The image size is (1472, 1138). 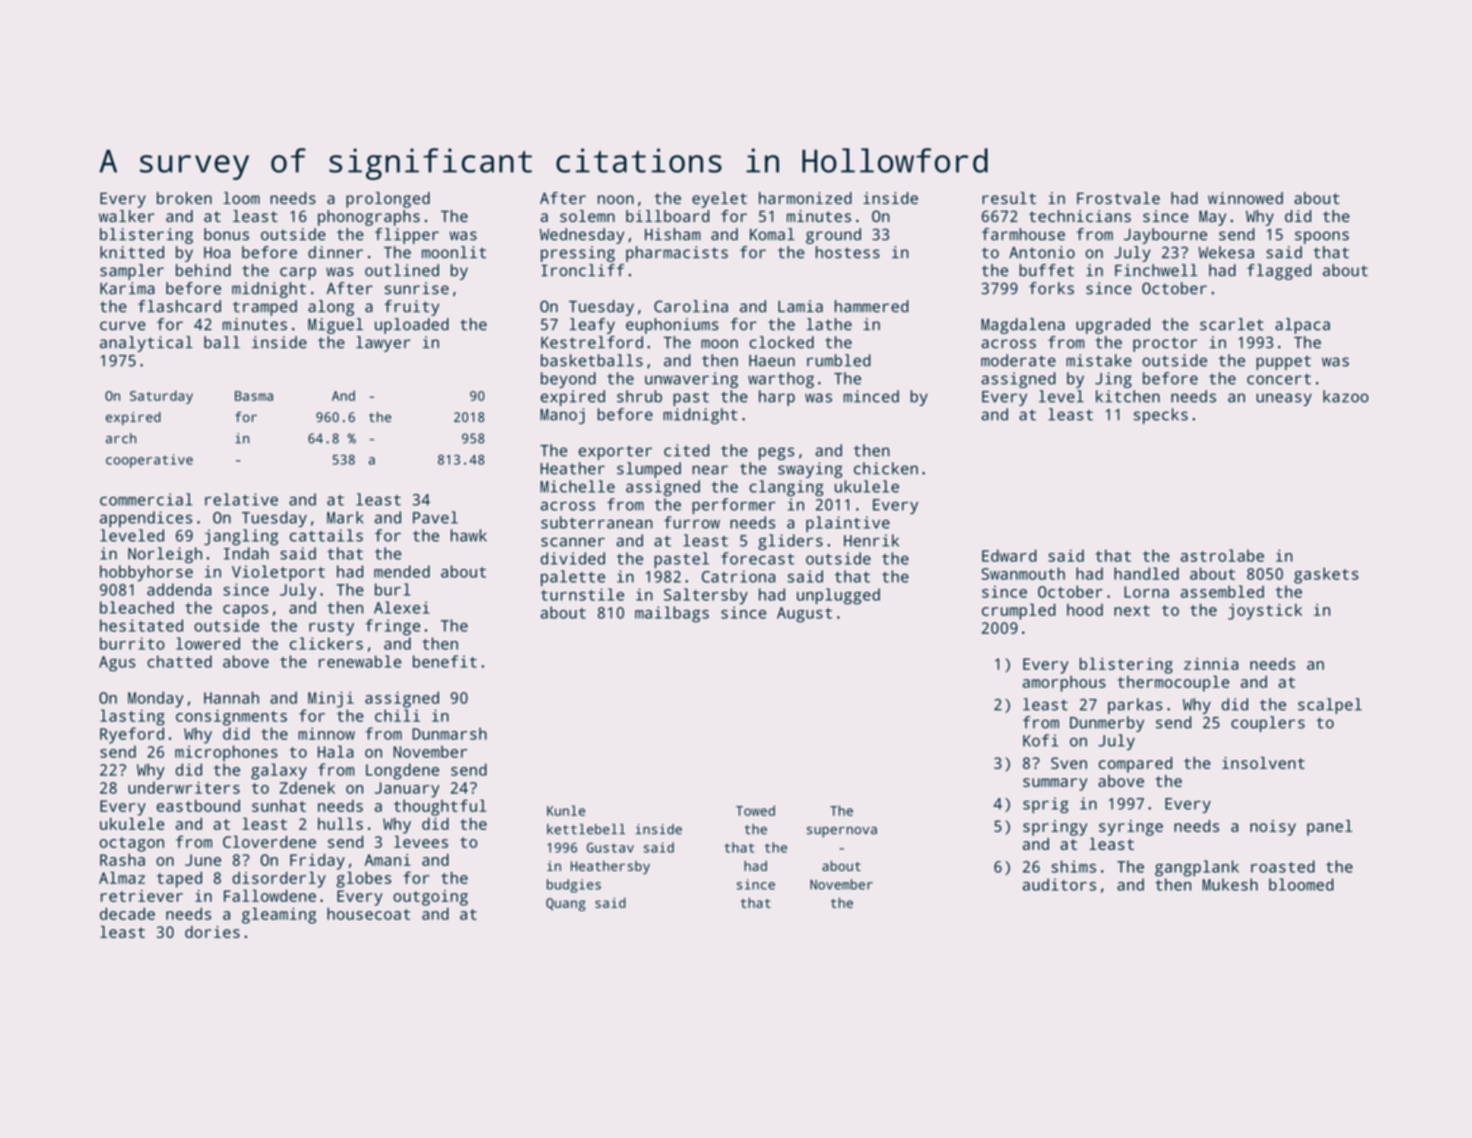 What do you see at coordinates (1009, 555) in the screenshot?
I see `Edward` at bounding box center [1009, 555].
